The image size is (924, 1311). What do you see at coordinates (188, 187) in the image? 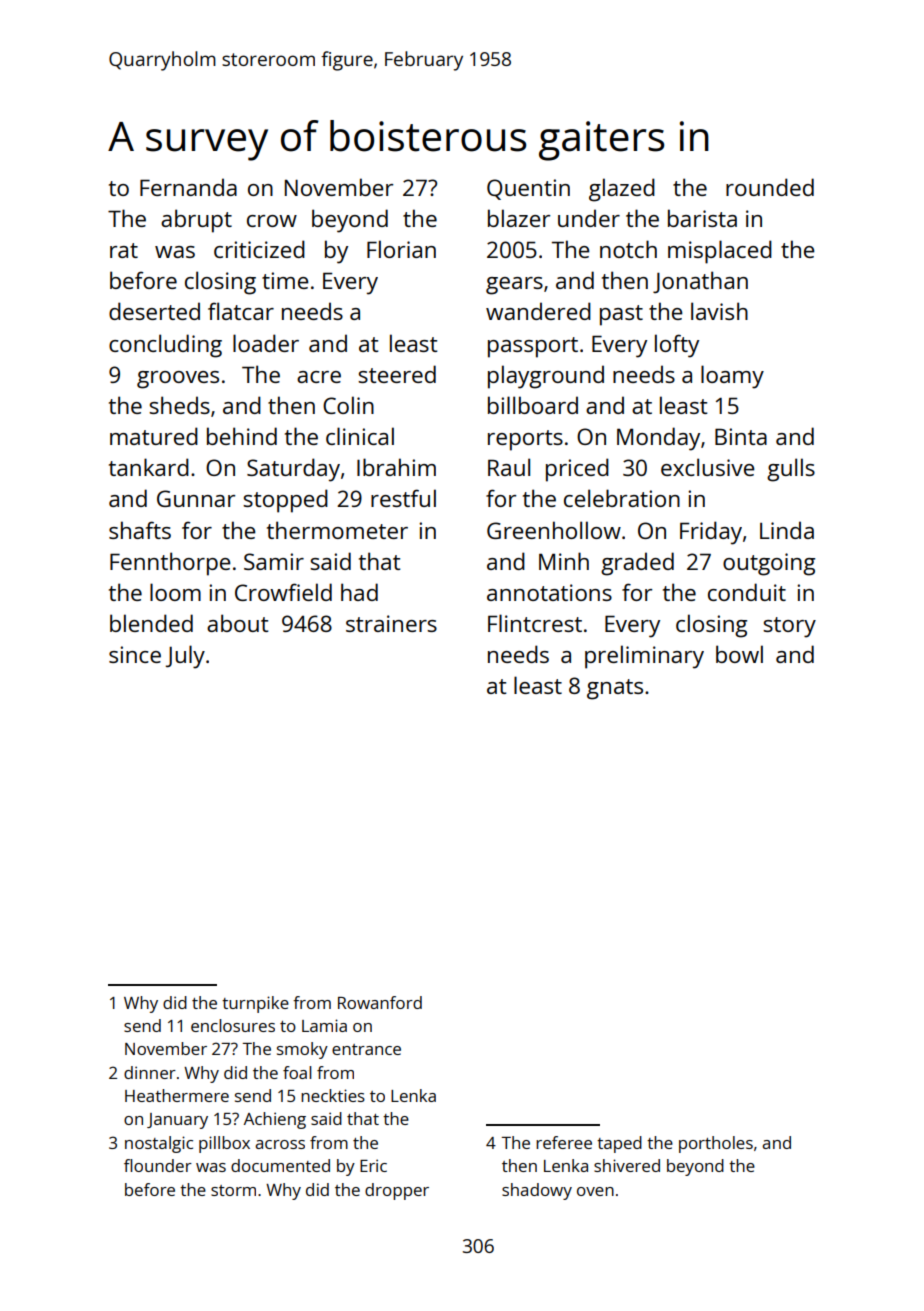
I see `Fernanda` at bounding box center [188, 187].
